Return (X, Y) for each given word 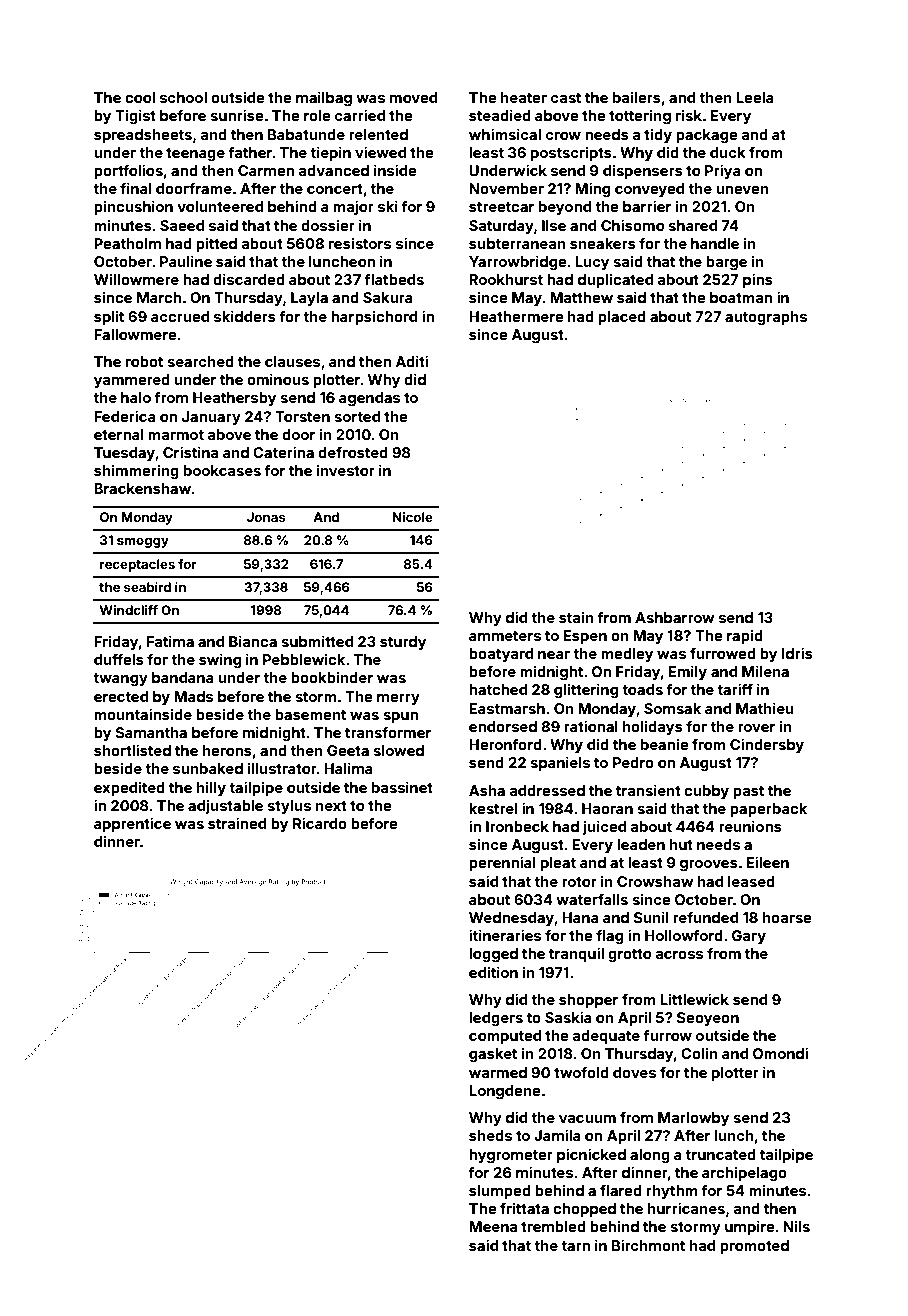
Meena (493, 1226)
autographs (766, 318)
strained (237, 823)
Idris (797, 653)
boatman (741, 297)
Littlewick (694, 999)
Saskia (568, 1017)
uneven (742, 190)
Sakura (388, 297)
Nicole (413, 517)
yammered (132, 381)
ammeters (505, 636)
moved (413, 97)
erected (121, 696)
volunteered (220, 206)
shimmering (136, 472)
